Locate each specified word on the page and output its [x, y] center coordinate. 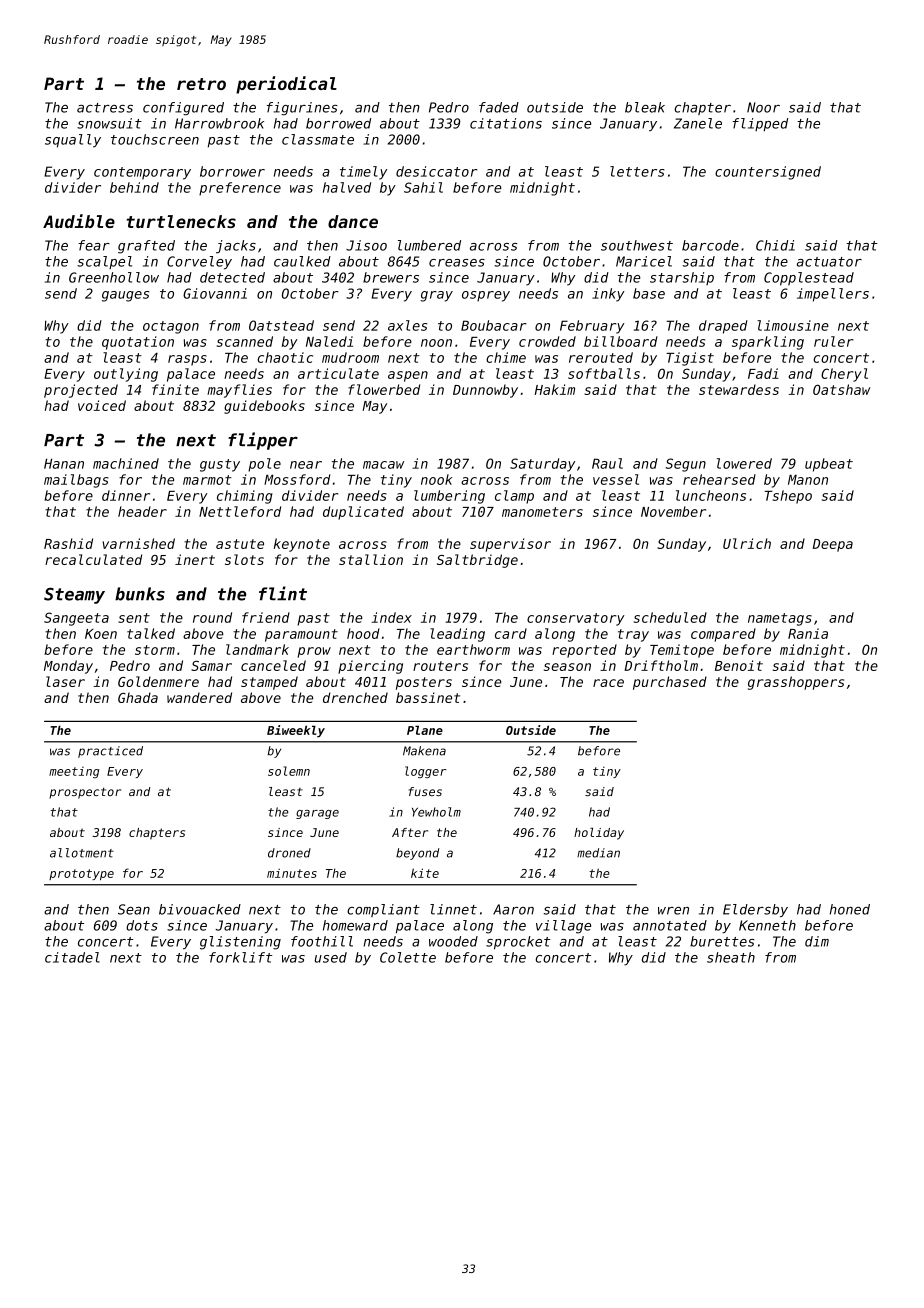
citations [506, 123]
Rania [808, 633]
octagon [171, 327]
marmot [207, 480]
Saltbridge [477, 561]
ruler [834, 341]
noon [436, 343]
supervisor [510, 545]
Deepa [833, 545]
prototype [81, 874]
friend [266, 617]
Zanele [698, 123]
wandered [199, 697]
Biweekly [296, 731]
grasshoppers [796, 683]
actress [105, 108]
